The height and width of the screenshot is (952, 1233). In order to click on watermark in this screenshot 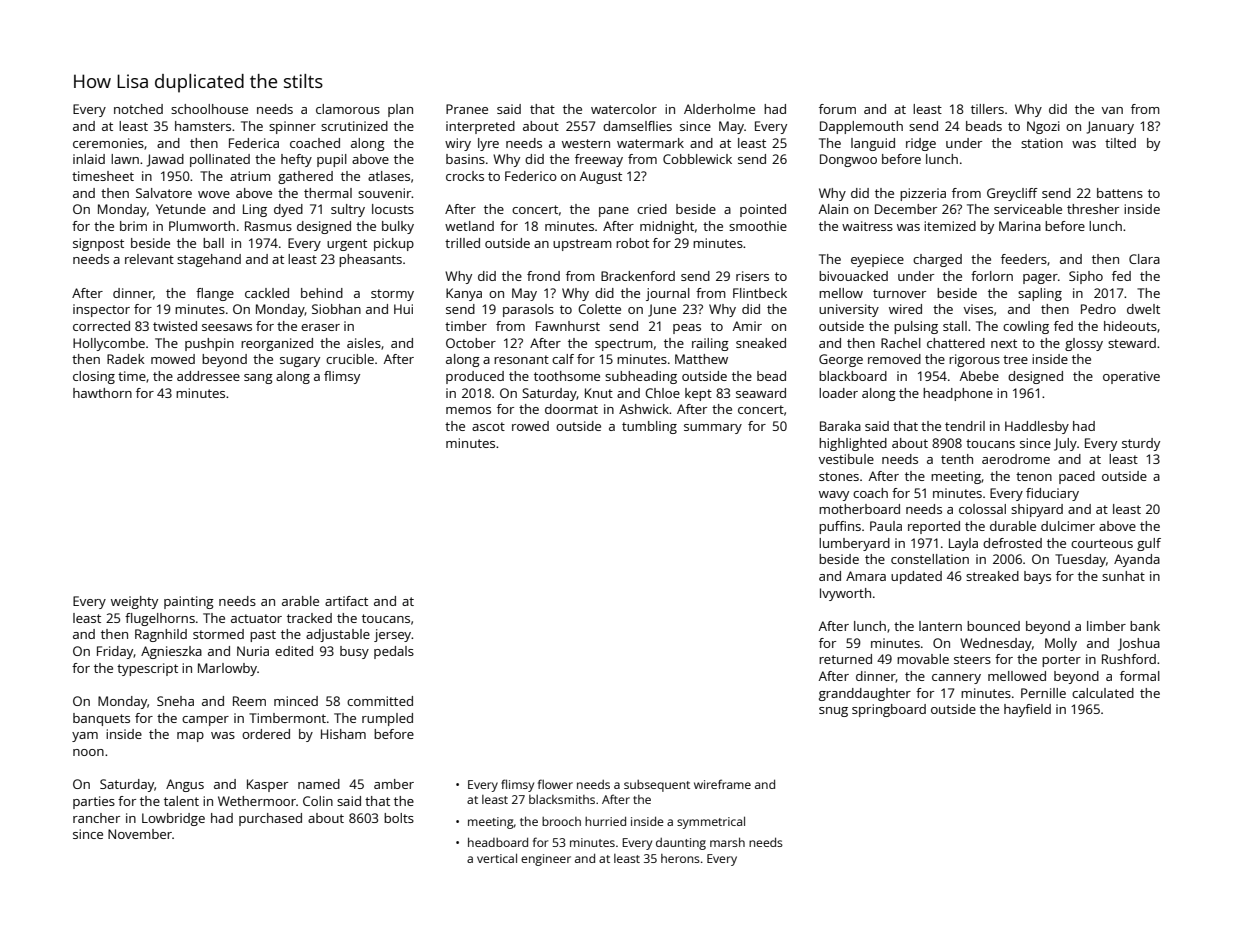, I will do `click(650, 143)`.
